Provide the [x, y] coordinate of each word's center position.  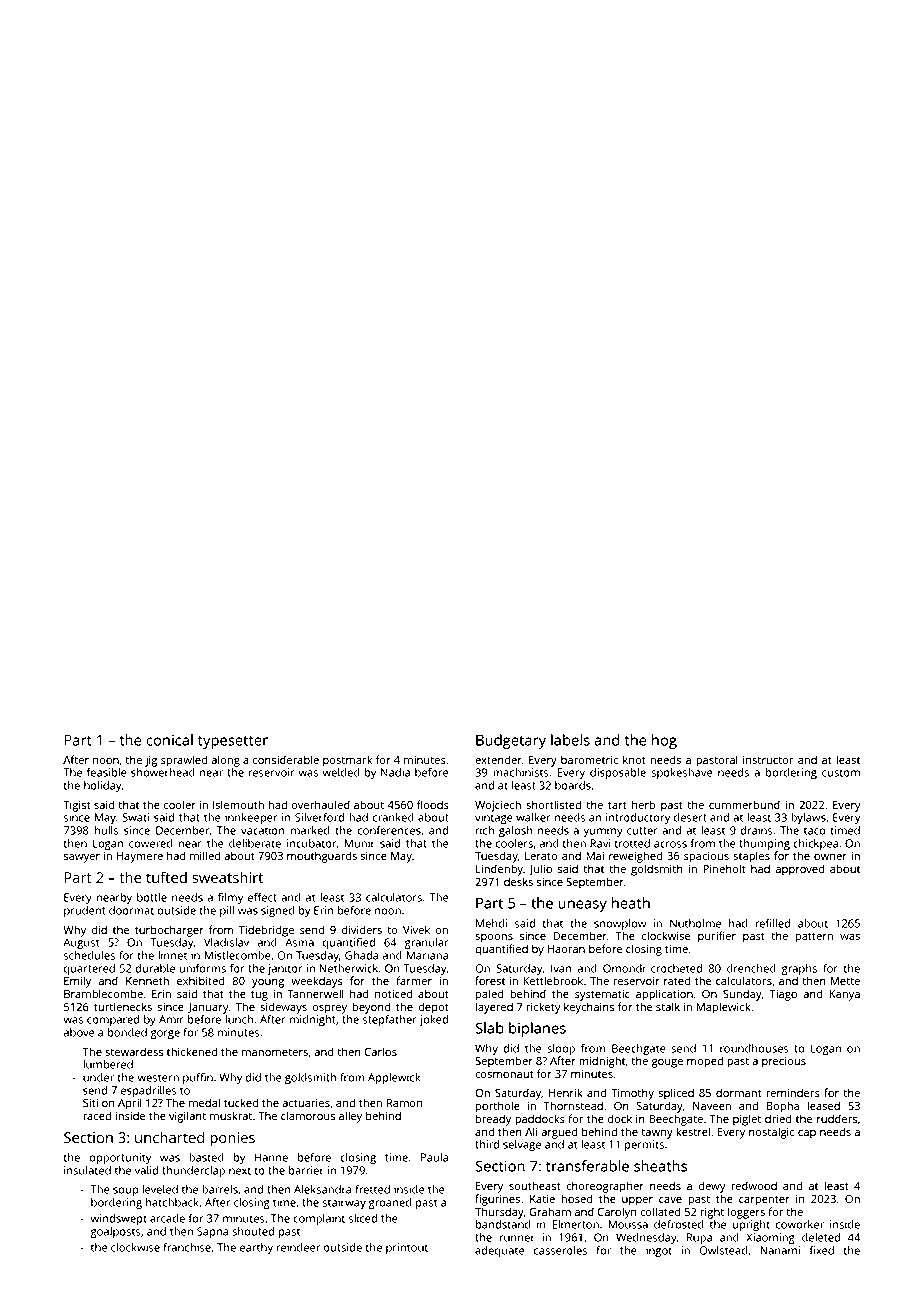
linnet [172, 955]
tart [617, 805]
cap [807, 1134]
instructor [768, 760]
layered [494, 1008]
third [487, 1144]
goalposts [115, 1232]
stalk [668, 1006]
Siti [90, 1102]
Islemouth [238, 804]
